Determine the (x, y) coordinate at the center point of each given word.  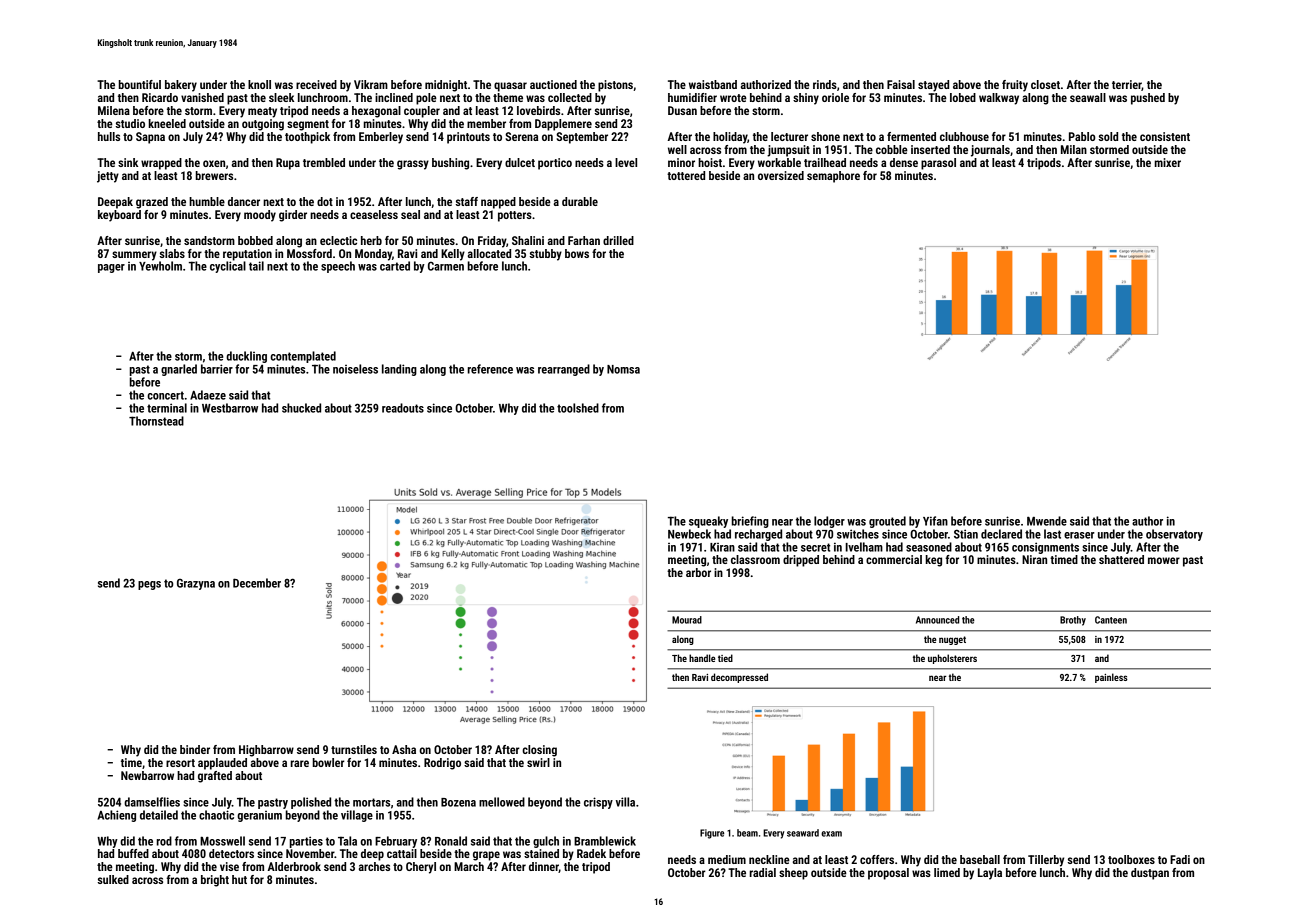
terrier (1127, 85)
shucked (301, 408)
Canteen (1111, 620)
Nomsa (623, 369)
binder (195, 749)
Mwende (1047, 521)
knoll (259, 84)
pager (111, 268)
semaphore (833, 177)
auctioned (553, 84)
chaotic (216, 815)
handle (702, 658)
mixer (1168, 162)
